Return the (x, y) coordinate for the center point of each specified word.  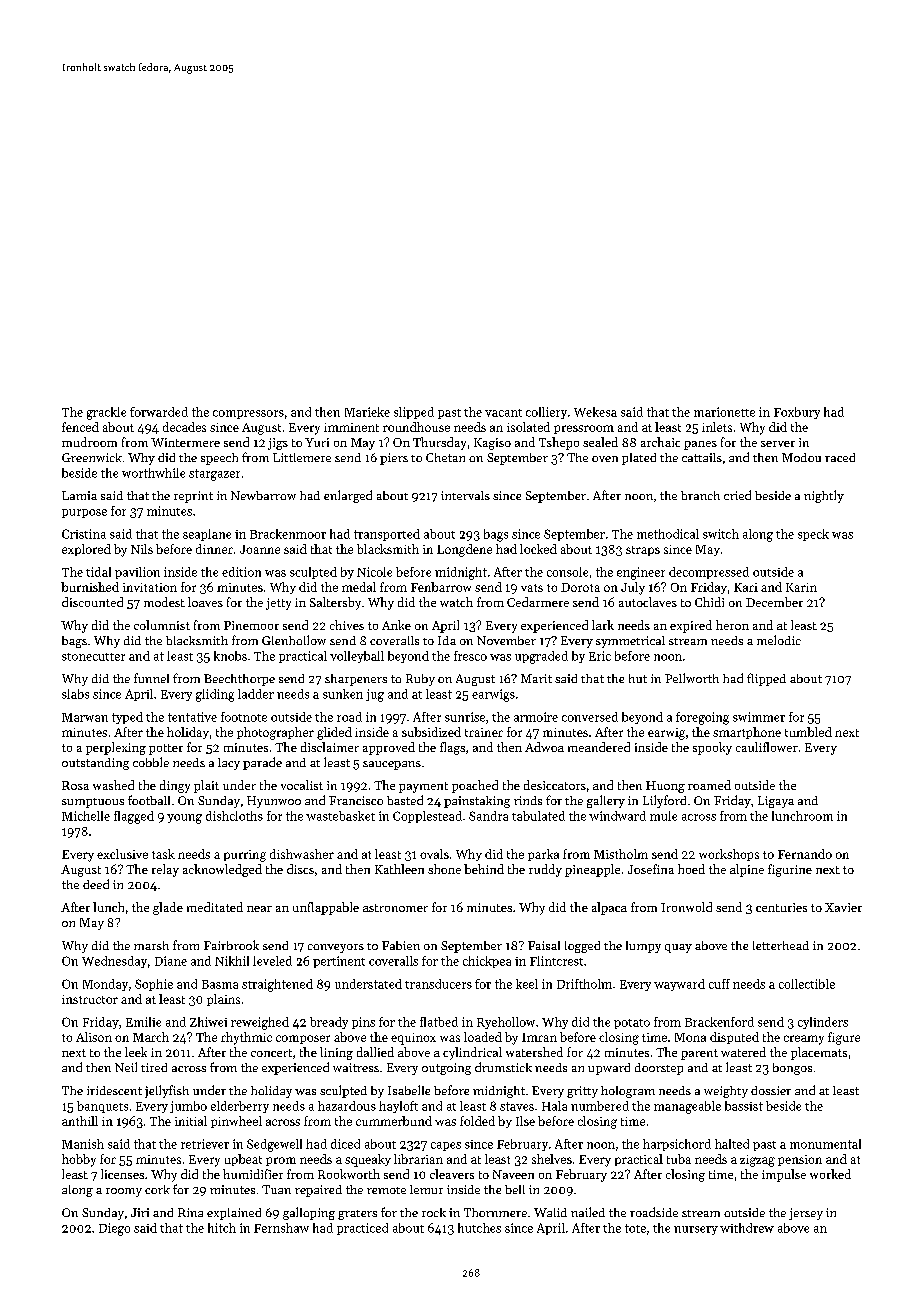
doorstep (659, 1069)
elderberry (240, 1107)
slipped (414, 413)
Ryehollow (506, 1023)
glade (168, 908)
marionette (724, 412)
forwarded (159, 412)
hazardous (347, 1106)
